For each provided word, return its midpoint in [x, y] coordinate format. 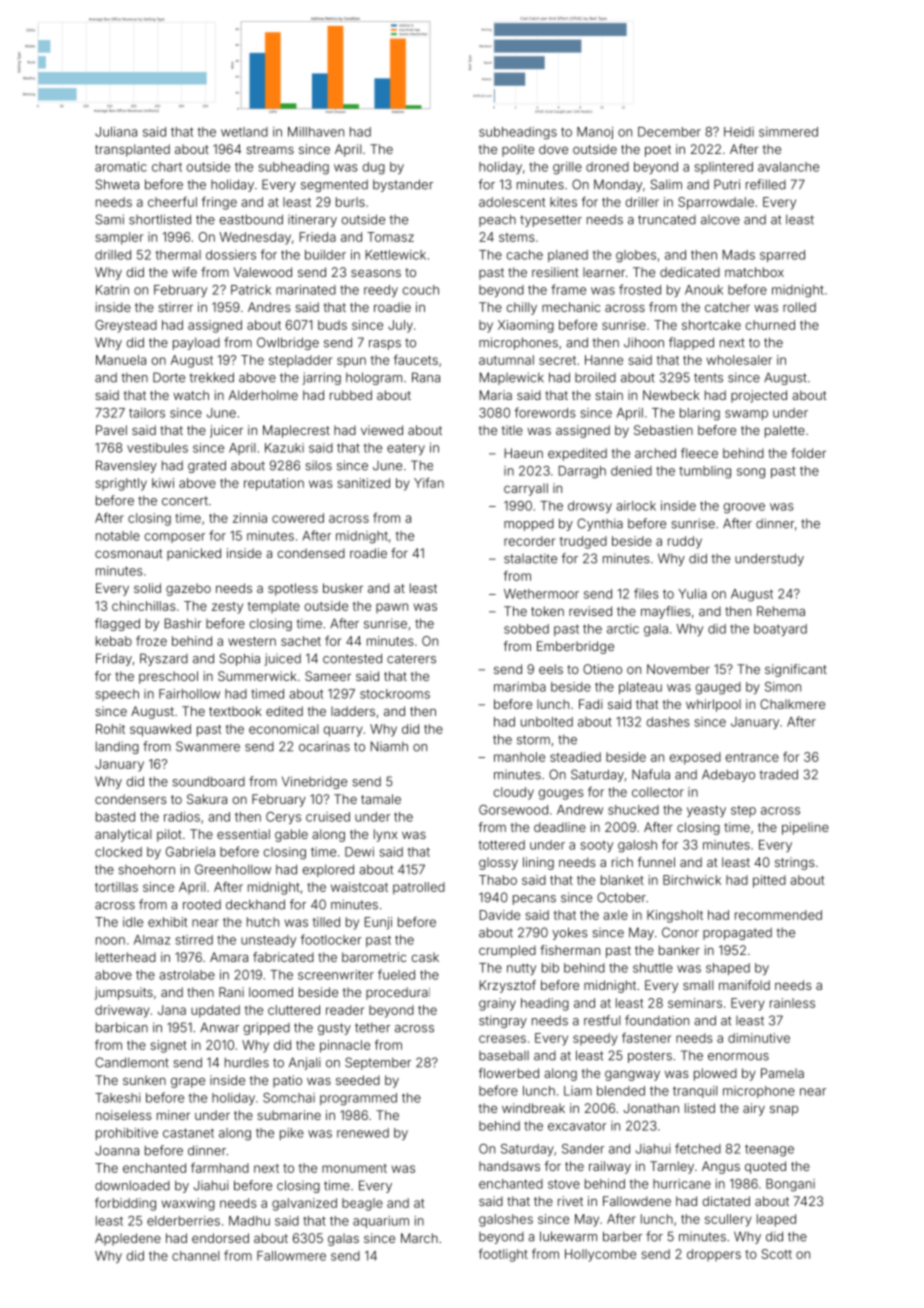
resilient [555, 272]
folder [808, 453]
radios [182, 817]
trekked [211, 377]
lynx [386, 835]
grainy [497, 1004]
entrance [752, 757]
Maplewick [512, 378]
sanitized [363, 483]
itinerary [312, 220]
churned [770, 325]
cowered [298, 518]
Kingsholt [675, 916]
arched [655, 453]
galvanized [304, 1204]
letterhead [126, 957]
